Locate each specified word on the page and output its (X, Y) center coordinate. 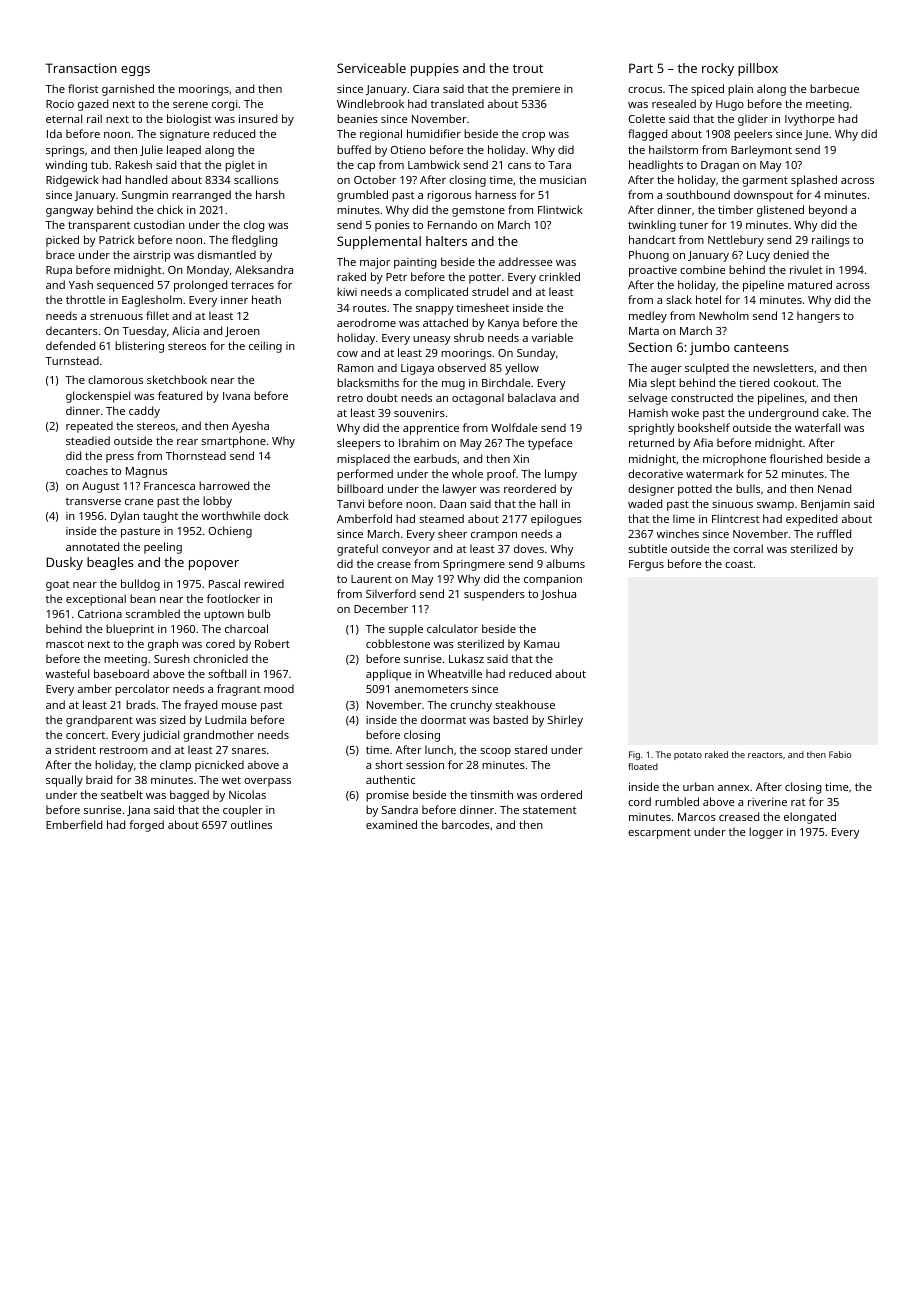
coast (739, 564)
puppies (435, 69)
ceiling (265, 347)
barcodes (466, 824)
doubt (382, 397)
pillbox (758, 69)
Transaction (81, 68)
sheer (452, 533)
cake (834, 412)
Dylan (125, 517)
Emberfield (74, 824)
